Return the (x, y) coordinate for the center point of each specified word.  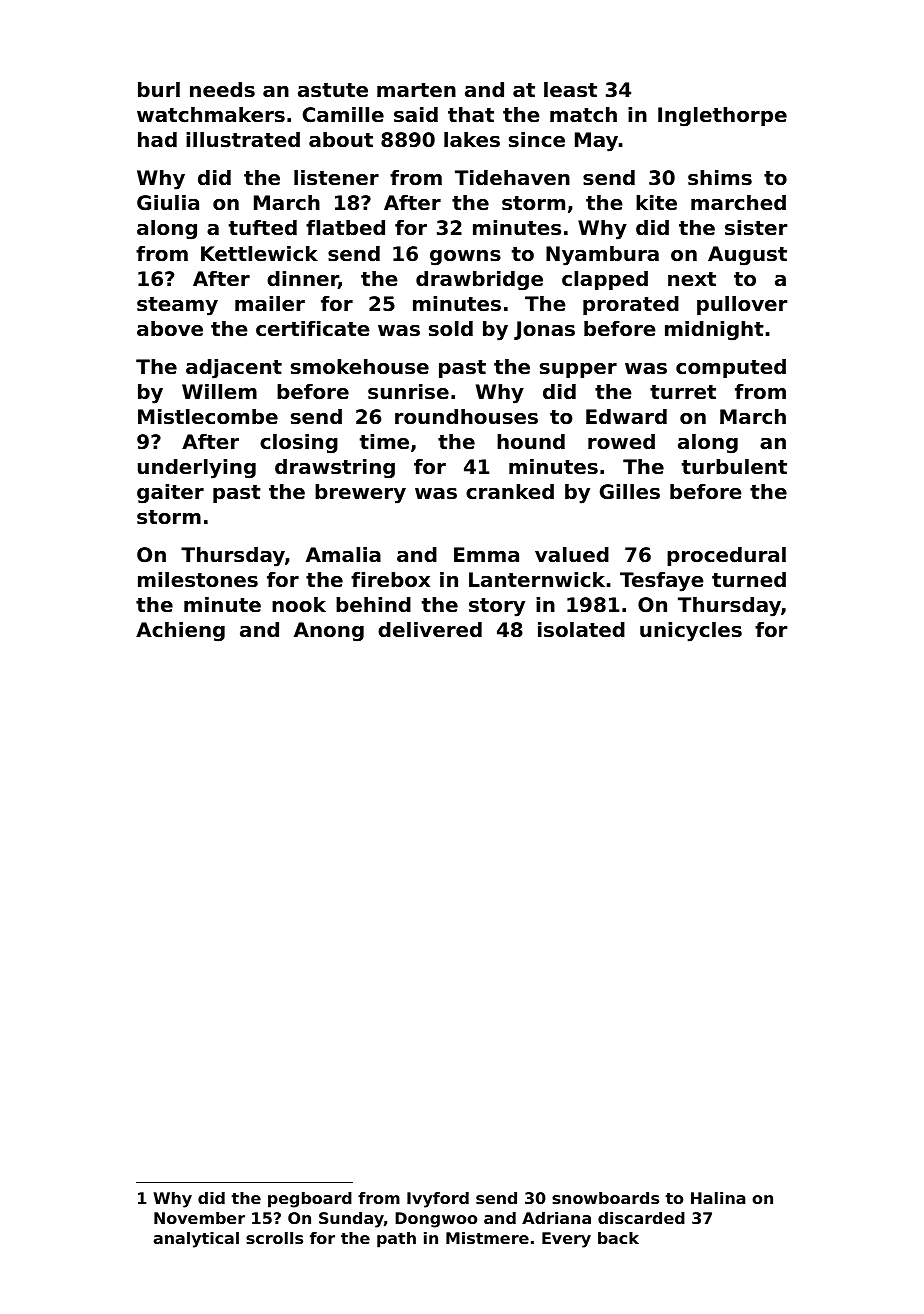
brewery (360, 494)
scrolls (274, 1238)
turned (749, 580)
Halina (718, 1198)
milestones (198, 580)
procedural (726, 556)
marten (416, 90)
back (618, 1238)
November (199, 1218)
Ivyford (438, 1200)
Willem (219, 392)
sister (756, 228)
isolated (581, 630)
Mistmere (487, 1238)
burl (159, 89)
